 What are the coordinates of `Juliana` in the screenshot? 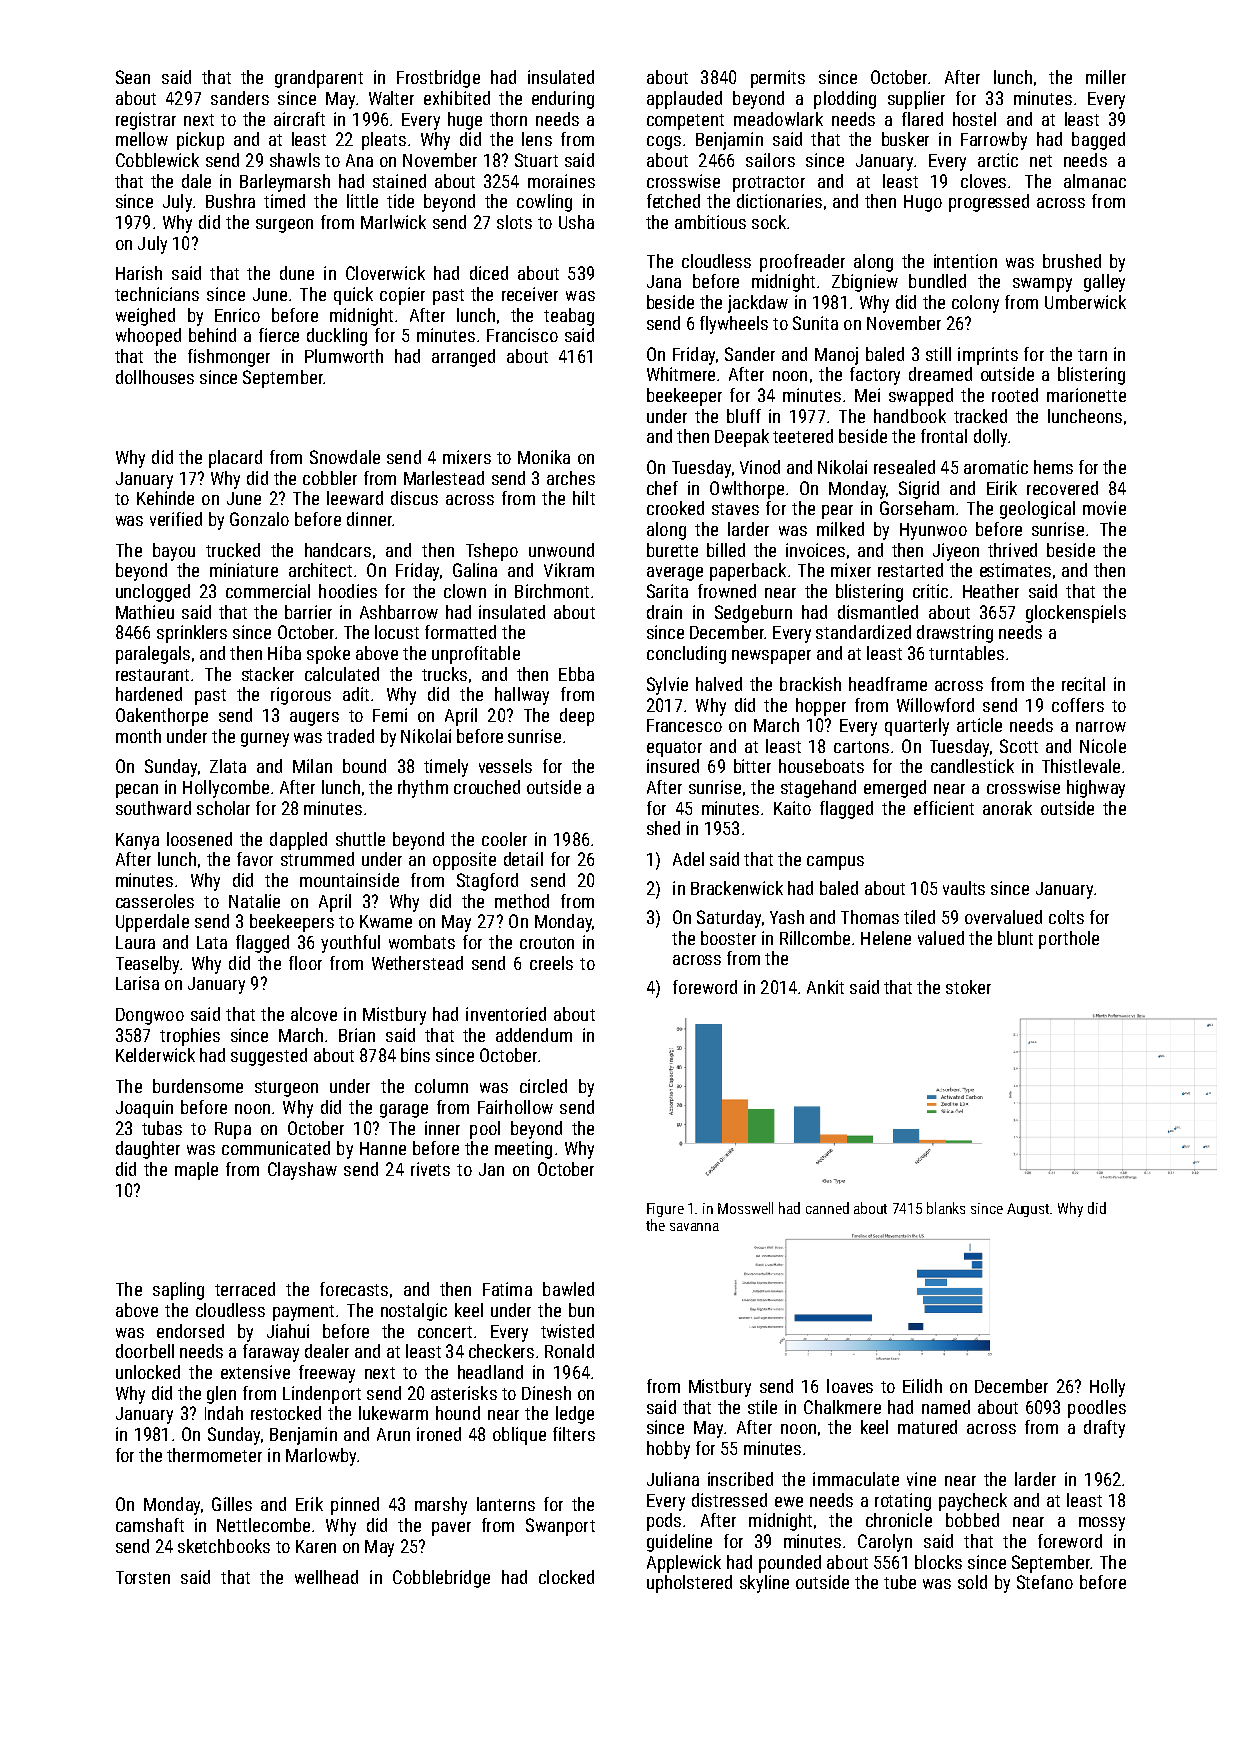 It's located at (673, 1479).
